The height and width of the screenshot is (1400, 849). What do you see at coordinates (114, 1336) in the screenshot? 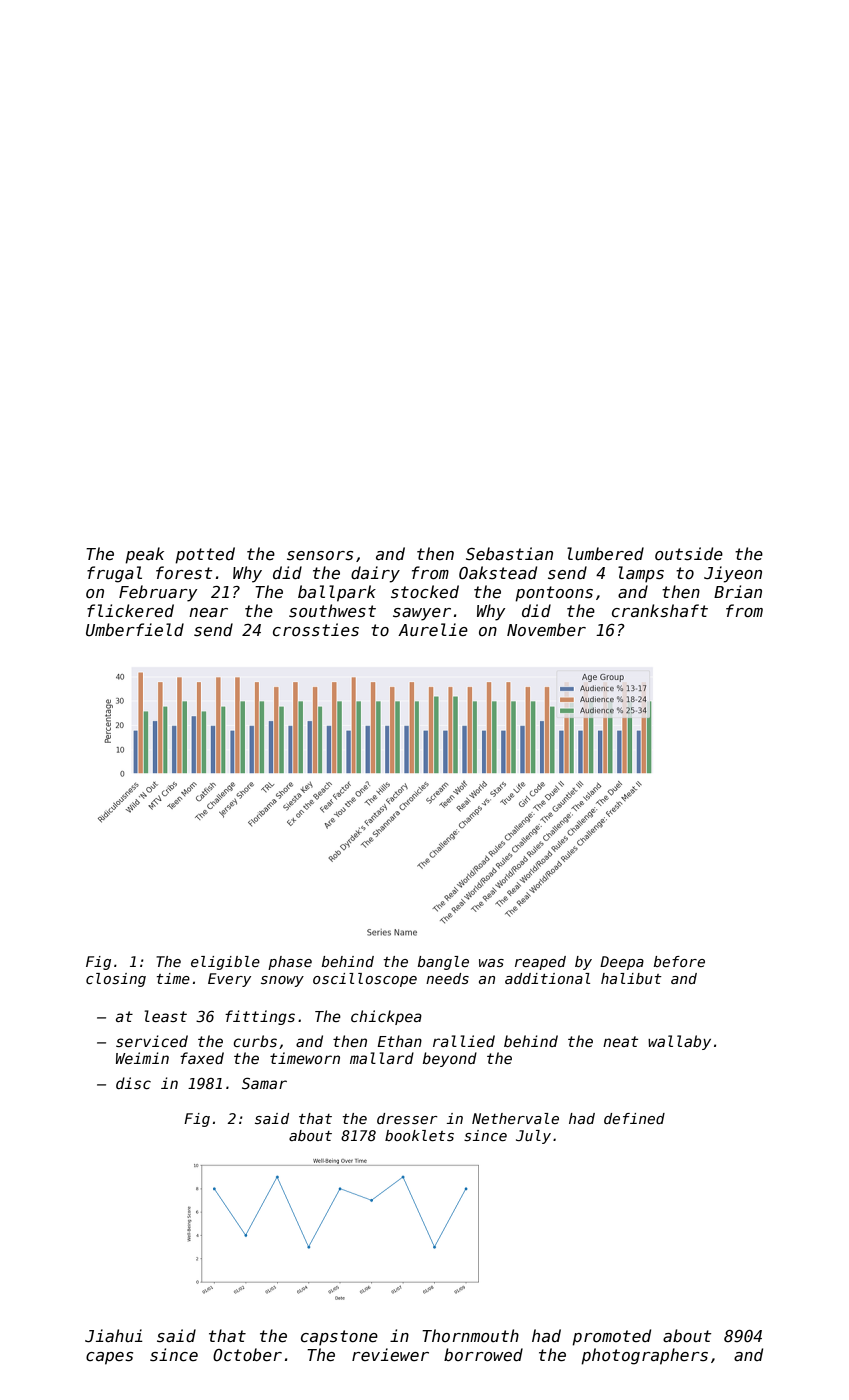
I see `Jiahui` at bounding box center [114, 1336].
